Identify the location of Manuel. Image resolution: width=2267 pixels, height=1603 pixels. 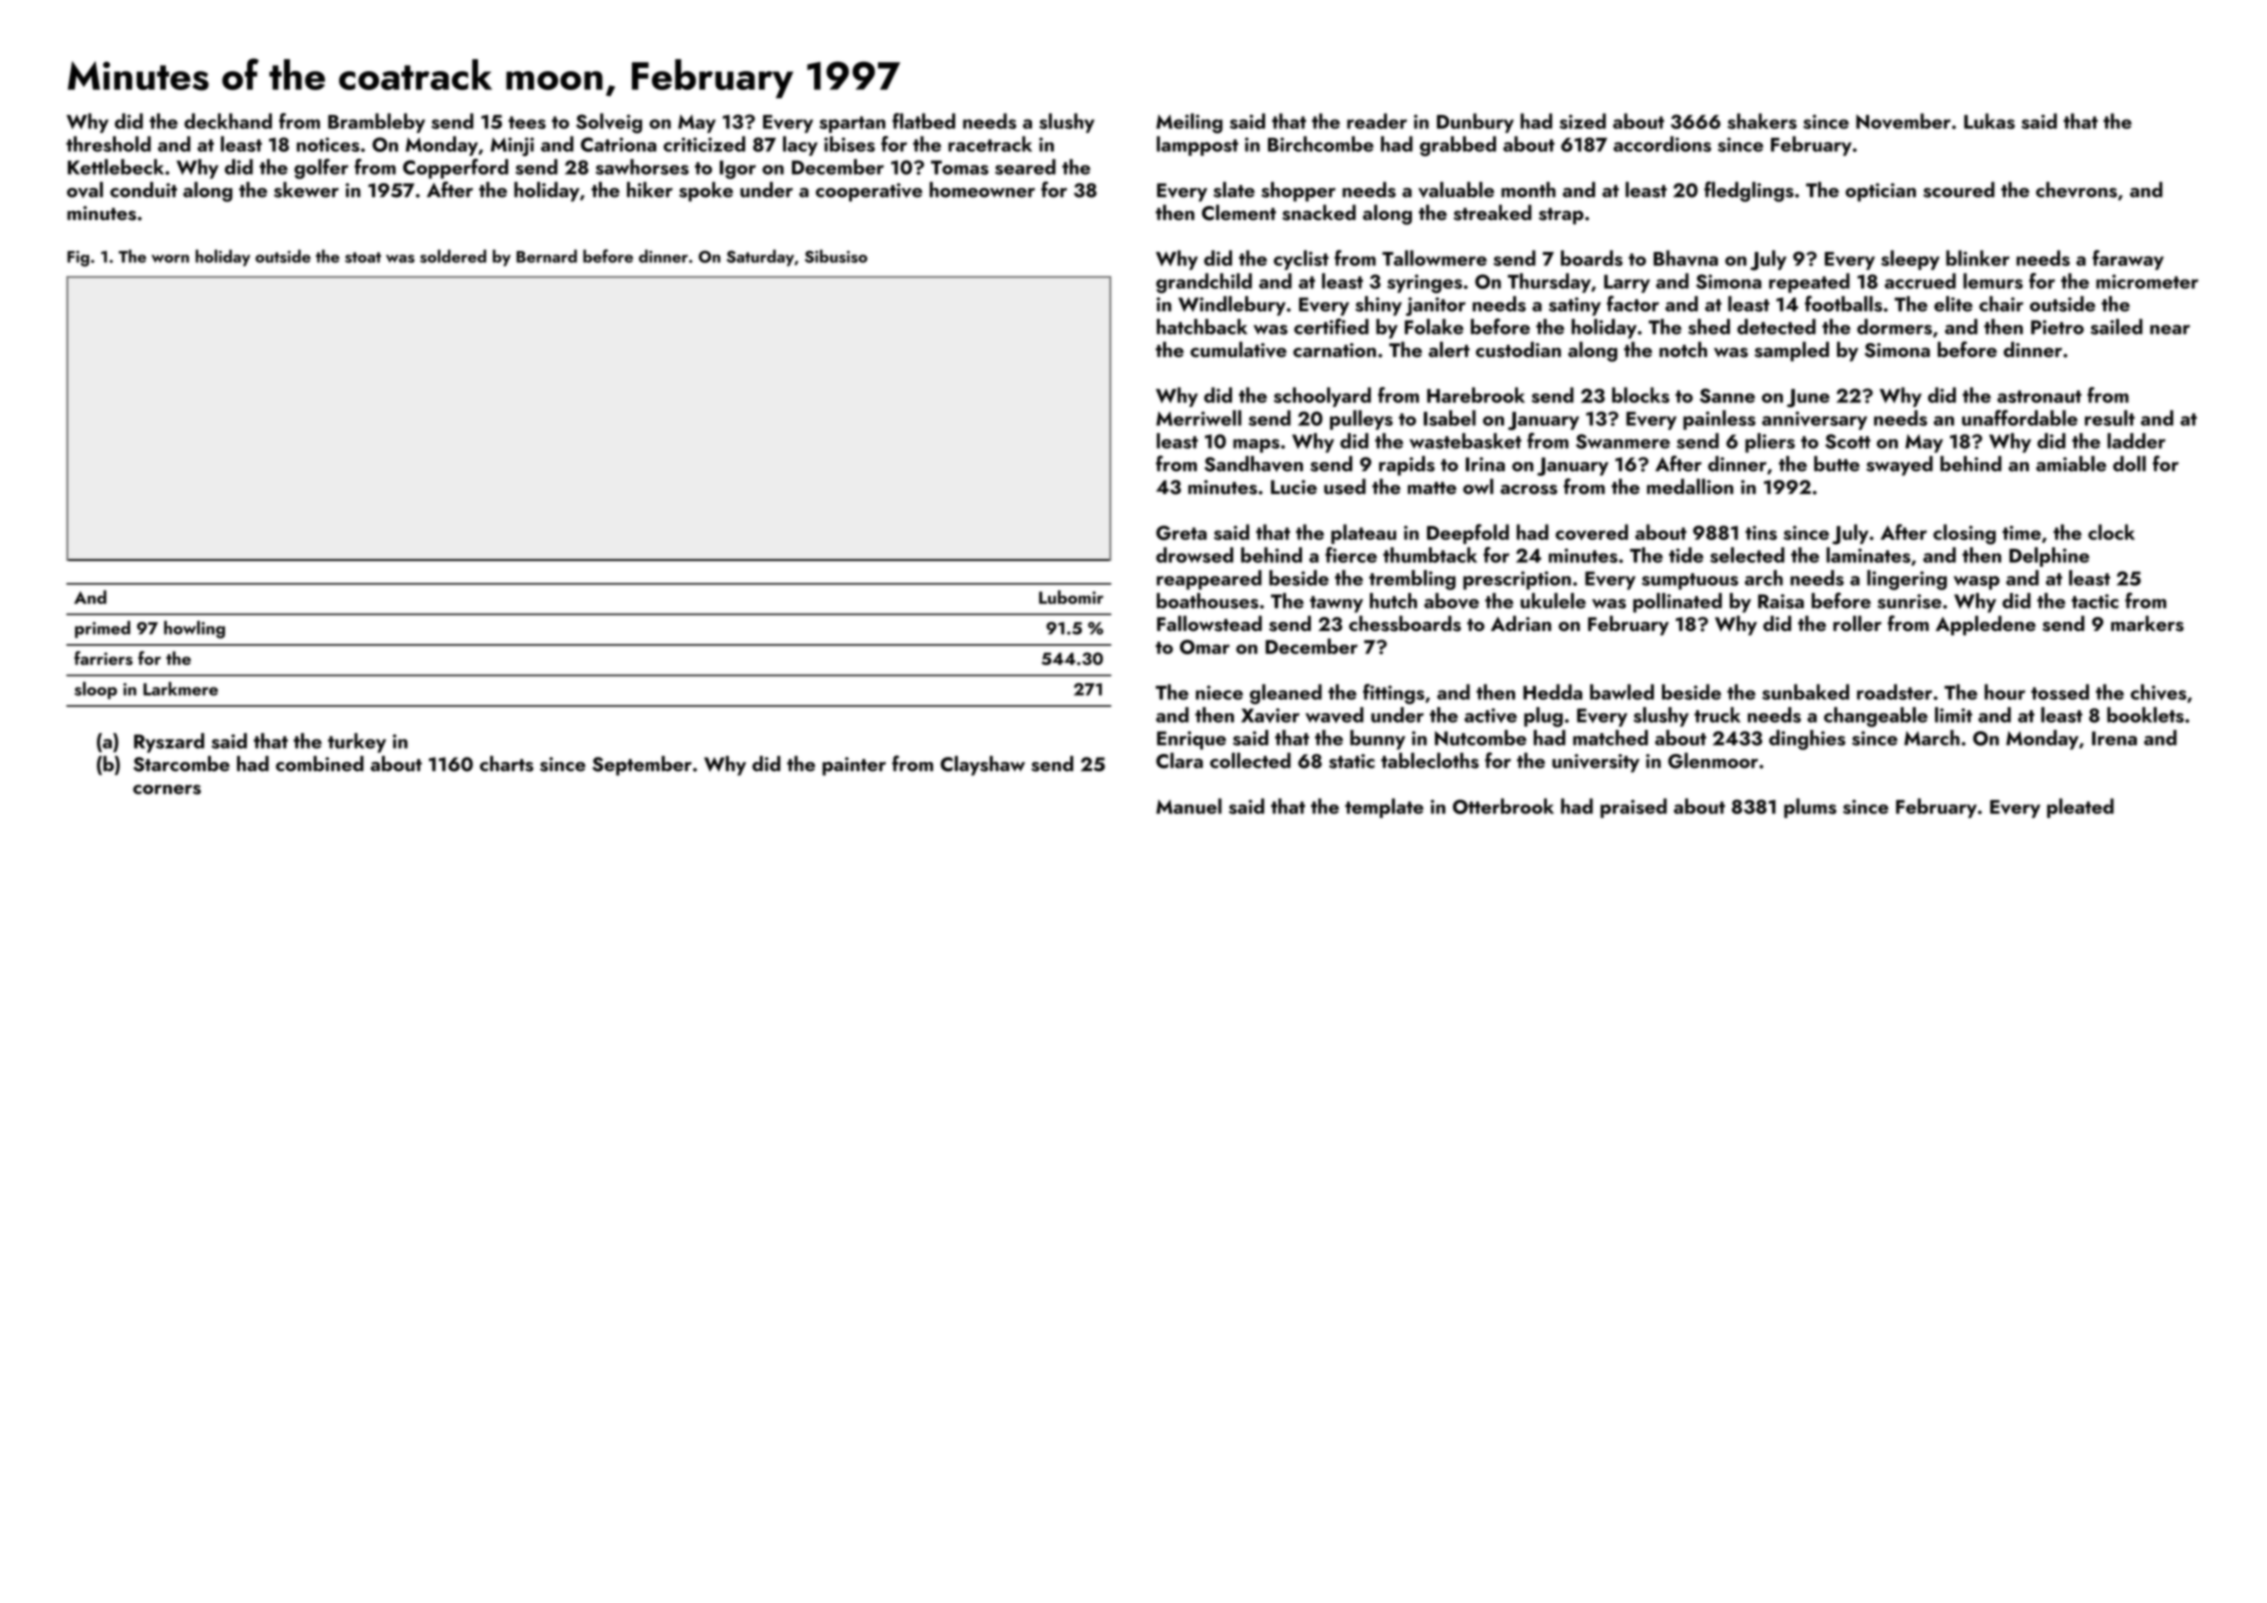
(1189, 806).
